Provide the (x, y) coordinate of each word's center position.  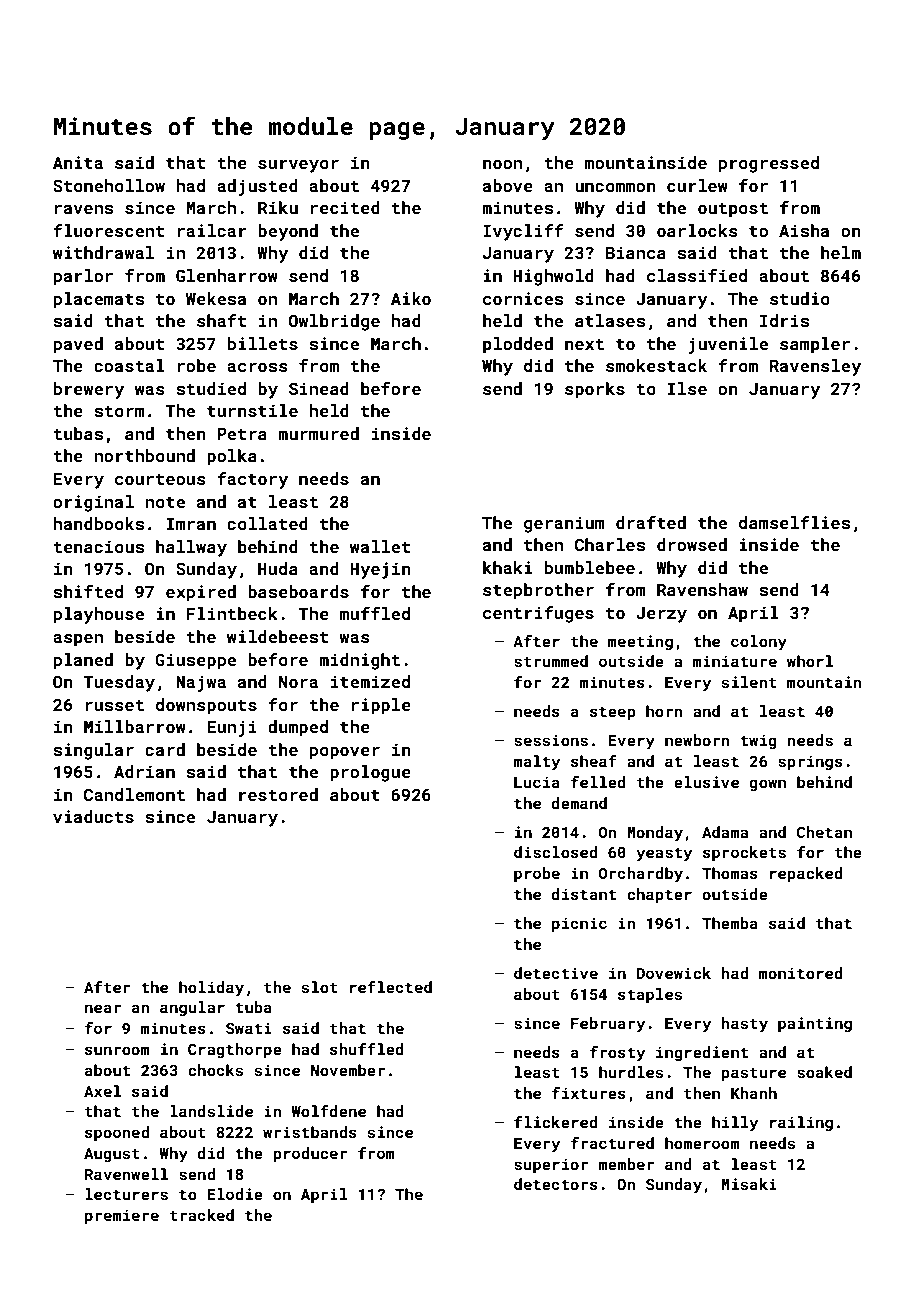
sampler (815, 345)
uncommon (615, 187)
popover (345, 753)
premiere (122, 1216)
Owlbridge (334, 322)
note (165, 502)
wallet (380, 546)
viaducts (93, 816)
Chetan (824, 832)
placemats (99, 300)
